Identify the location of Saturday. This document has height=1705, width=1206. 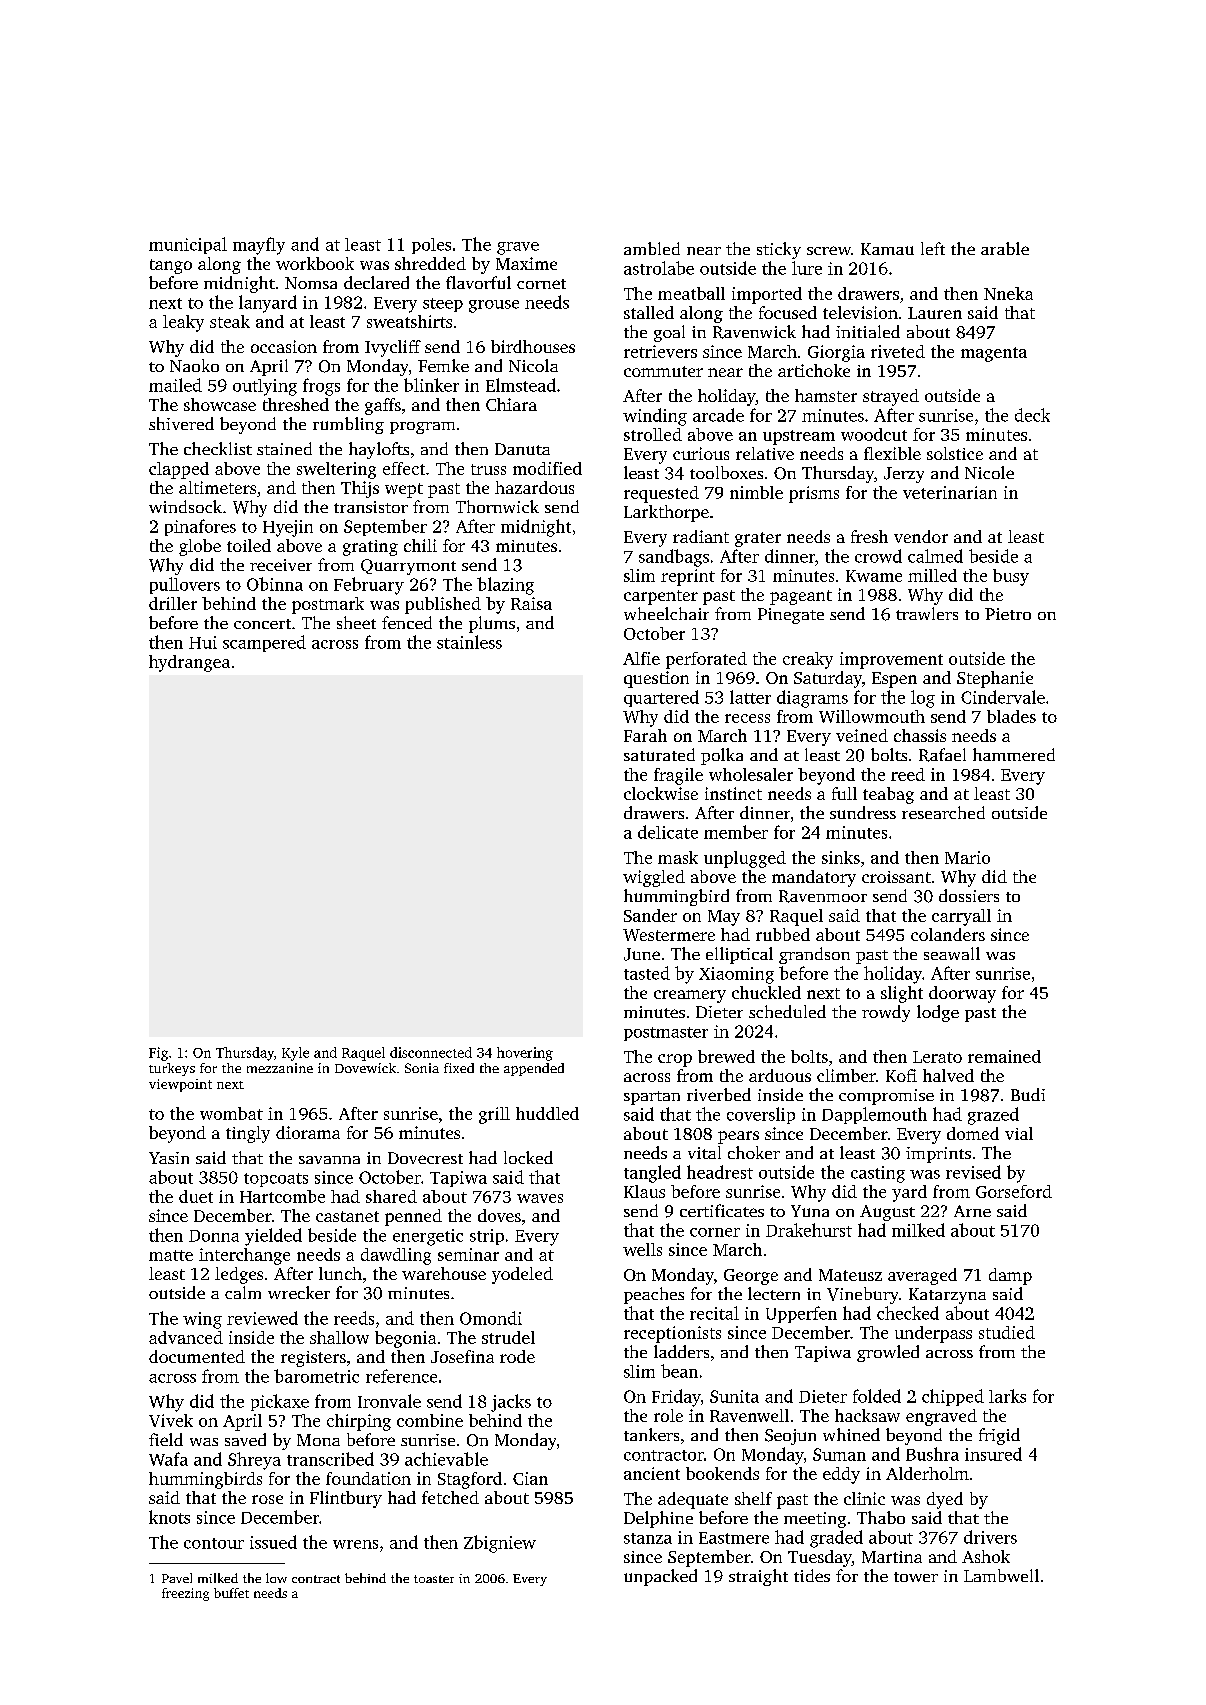
(828, 679).
